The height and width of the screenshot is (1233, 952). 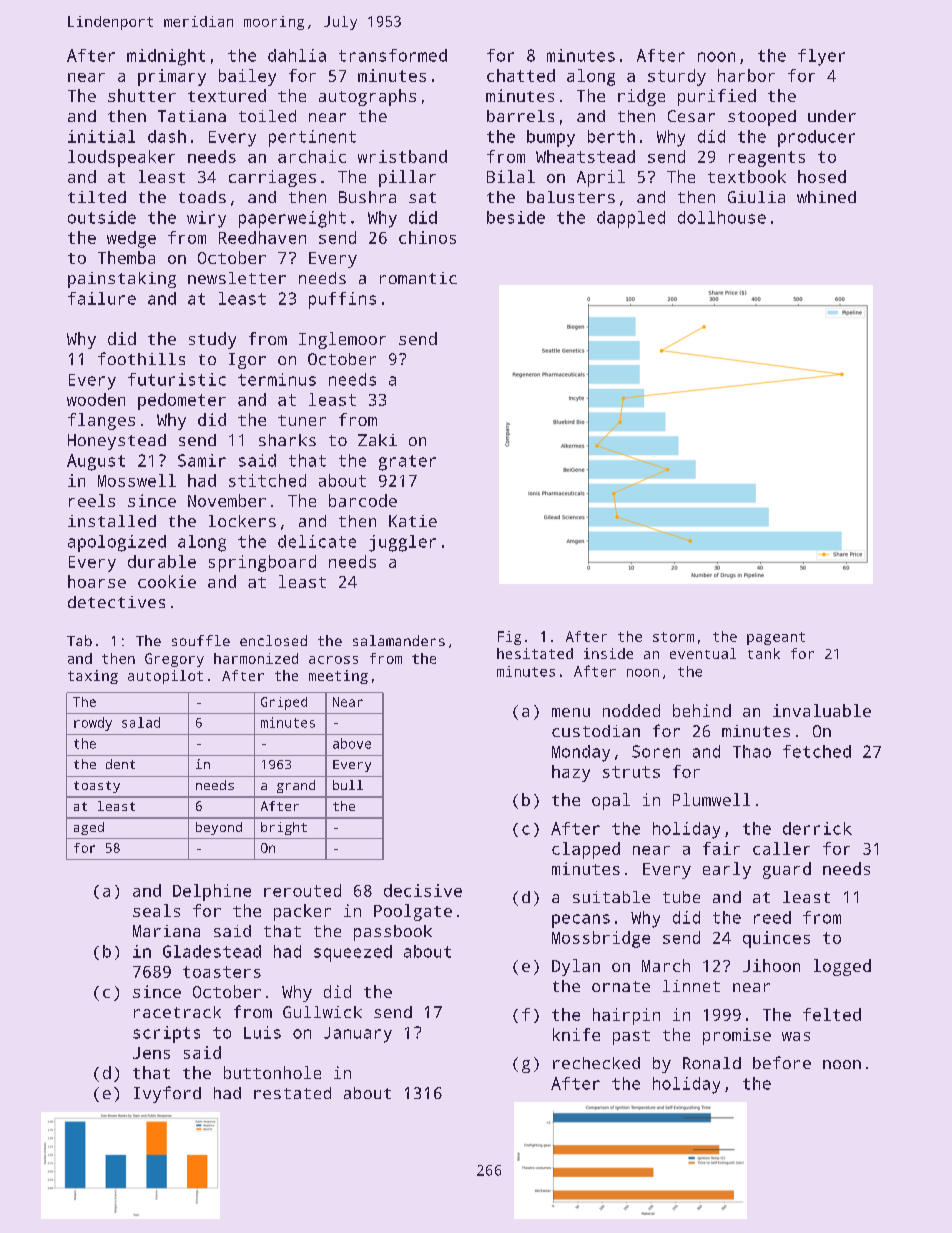 What do you see at coordinates (267, 116) in the screenshot?
I see `toiled` at bounding box center [267, 116].
